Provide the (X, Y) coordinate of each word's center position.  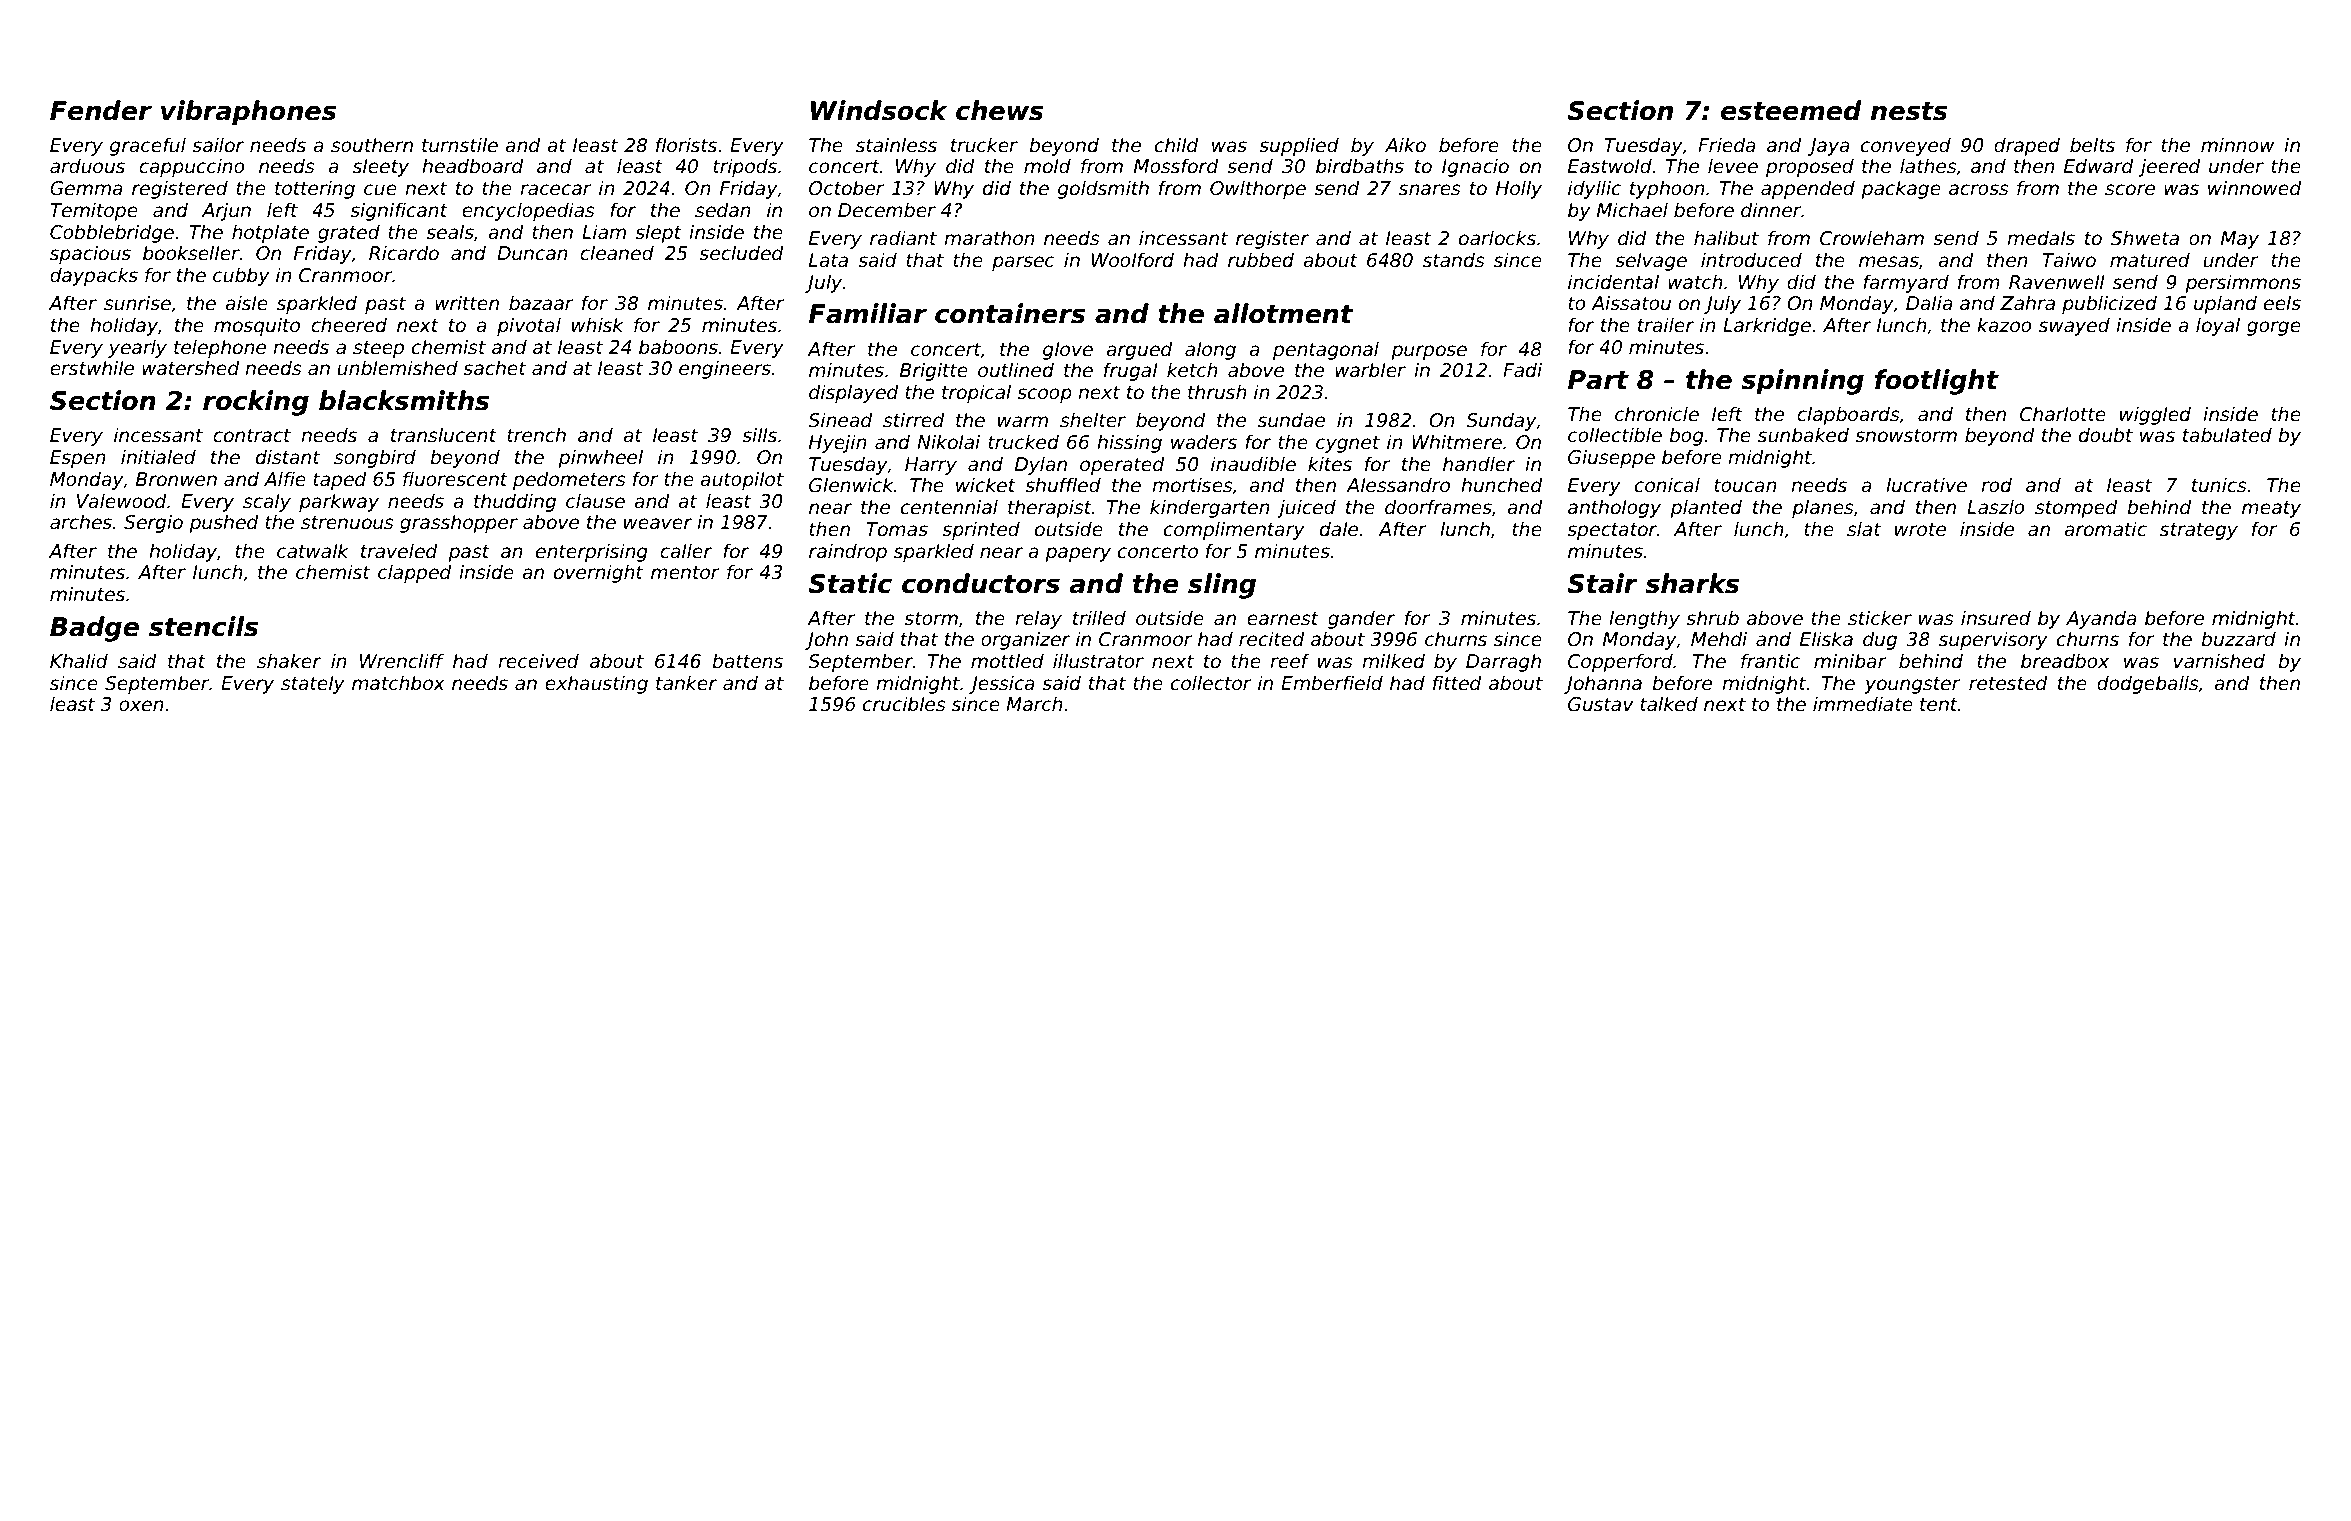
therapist (1050, 508)
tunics (2219, 485)
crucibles (904, 704)
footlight (1937, 382)
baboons (678, 347)
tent (1939, 705)
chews (1000, 110)
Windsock (879, 110)
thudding (515, 502)
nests (1909, 111)
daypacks (94, 276)
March (1034, 704)
